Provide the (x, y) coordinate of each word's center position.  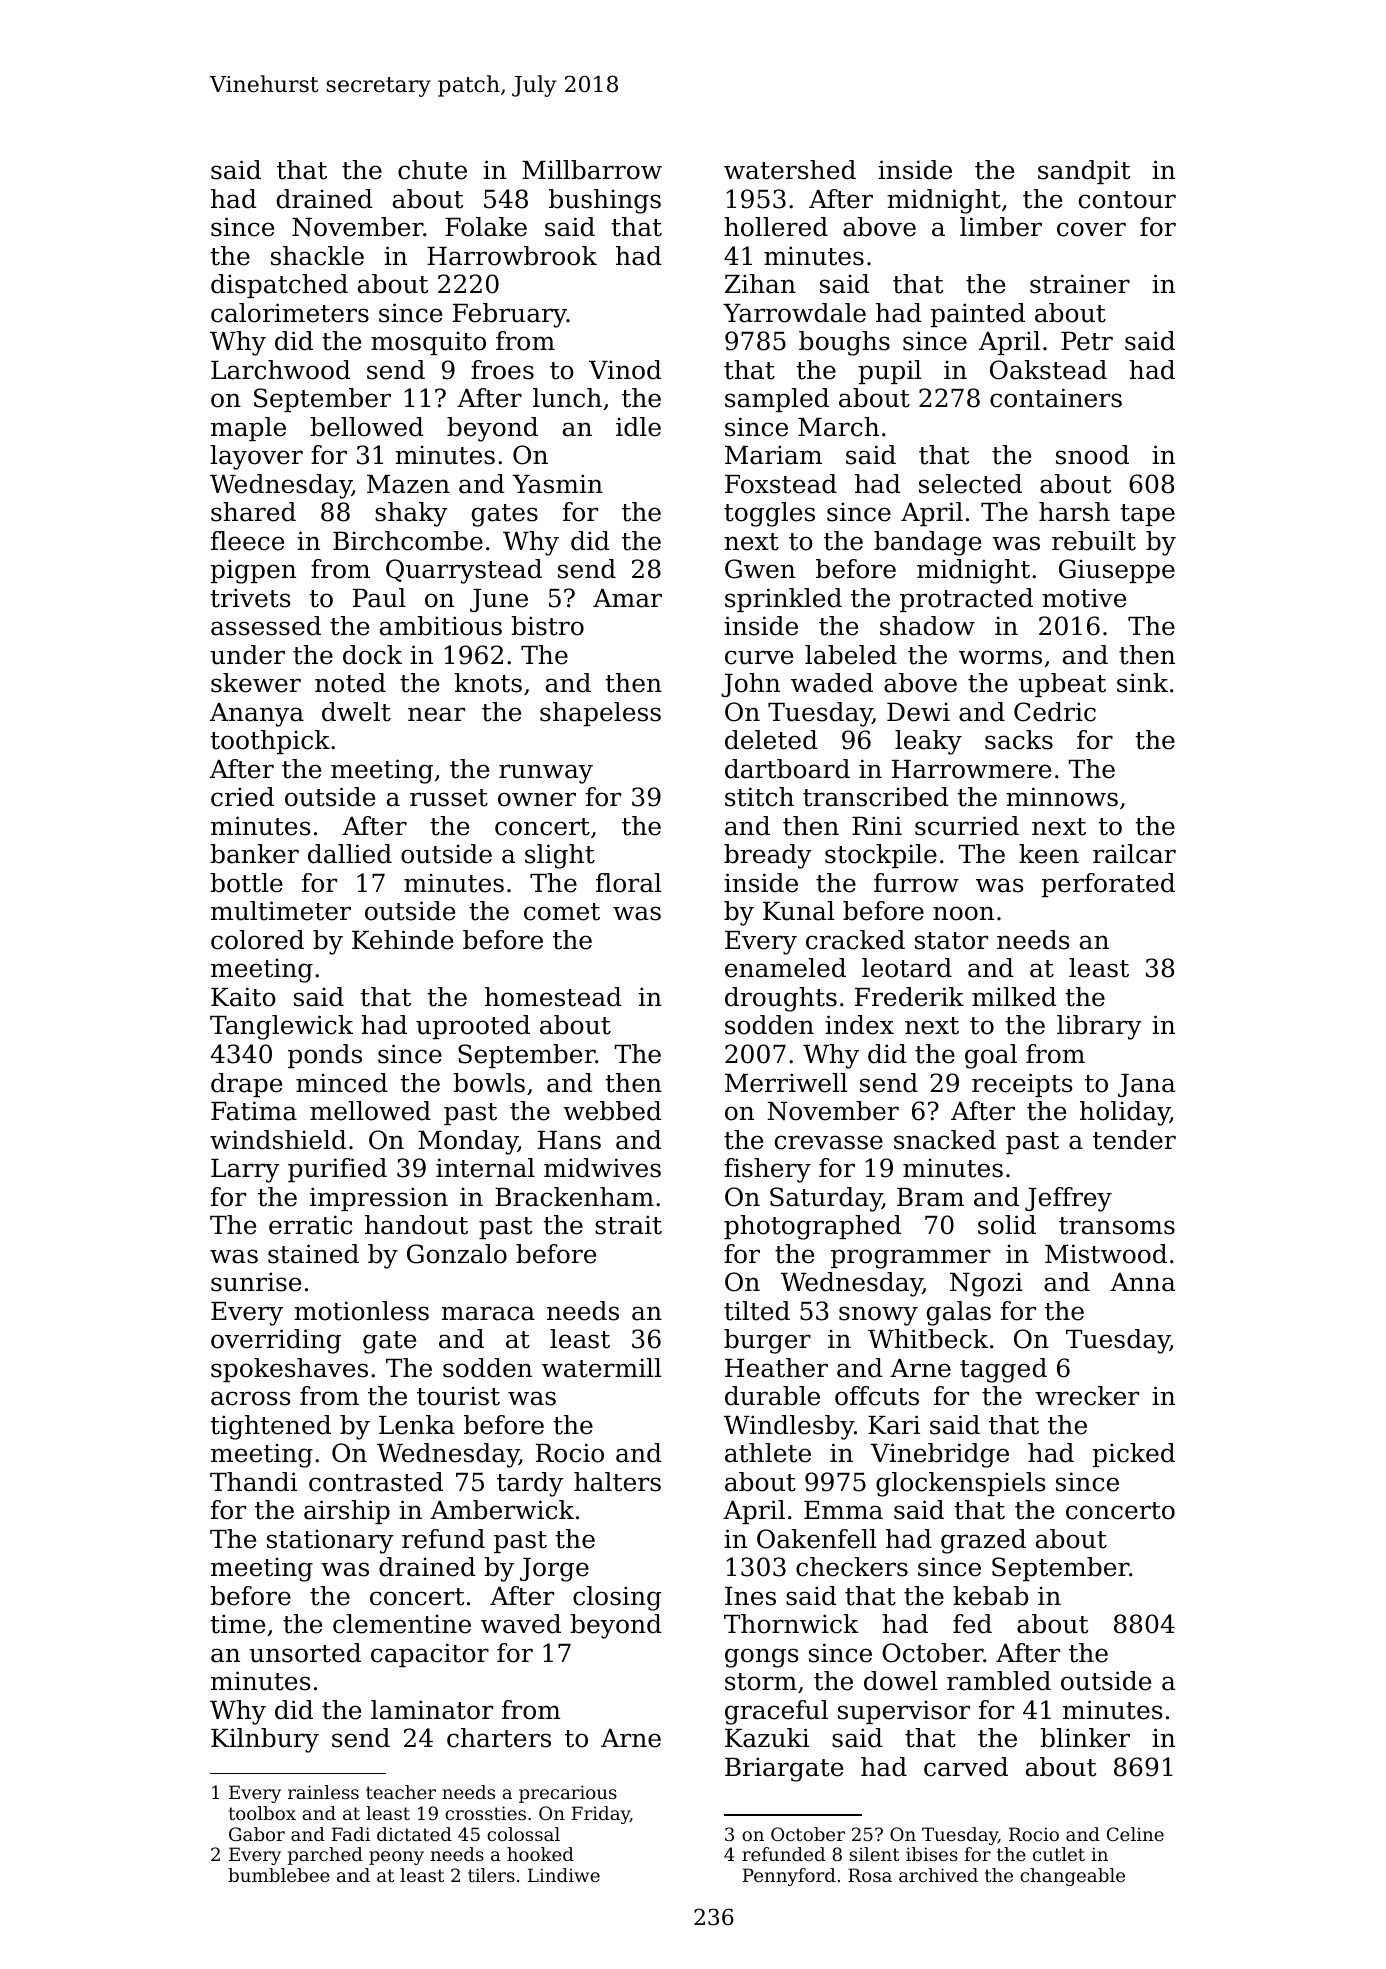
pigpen (253, 571)
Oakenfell (817, 1539)
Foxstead (781, 484)
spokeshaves (289, 1370)
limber (1001, 227)
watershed (790, 170)
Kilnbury (265, 1740)
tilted (757, 1311)
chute (432, 170)
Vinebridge (939, 1455)
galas (959, 1313)
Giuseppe (1117, 571)
